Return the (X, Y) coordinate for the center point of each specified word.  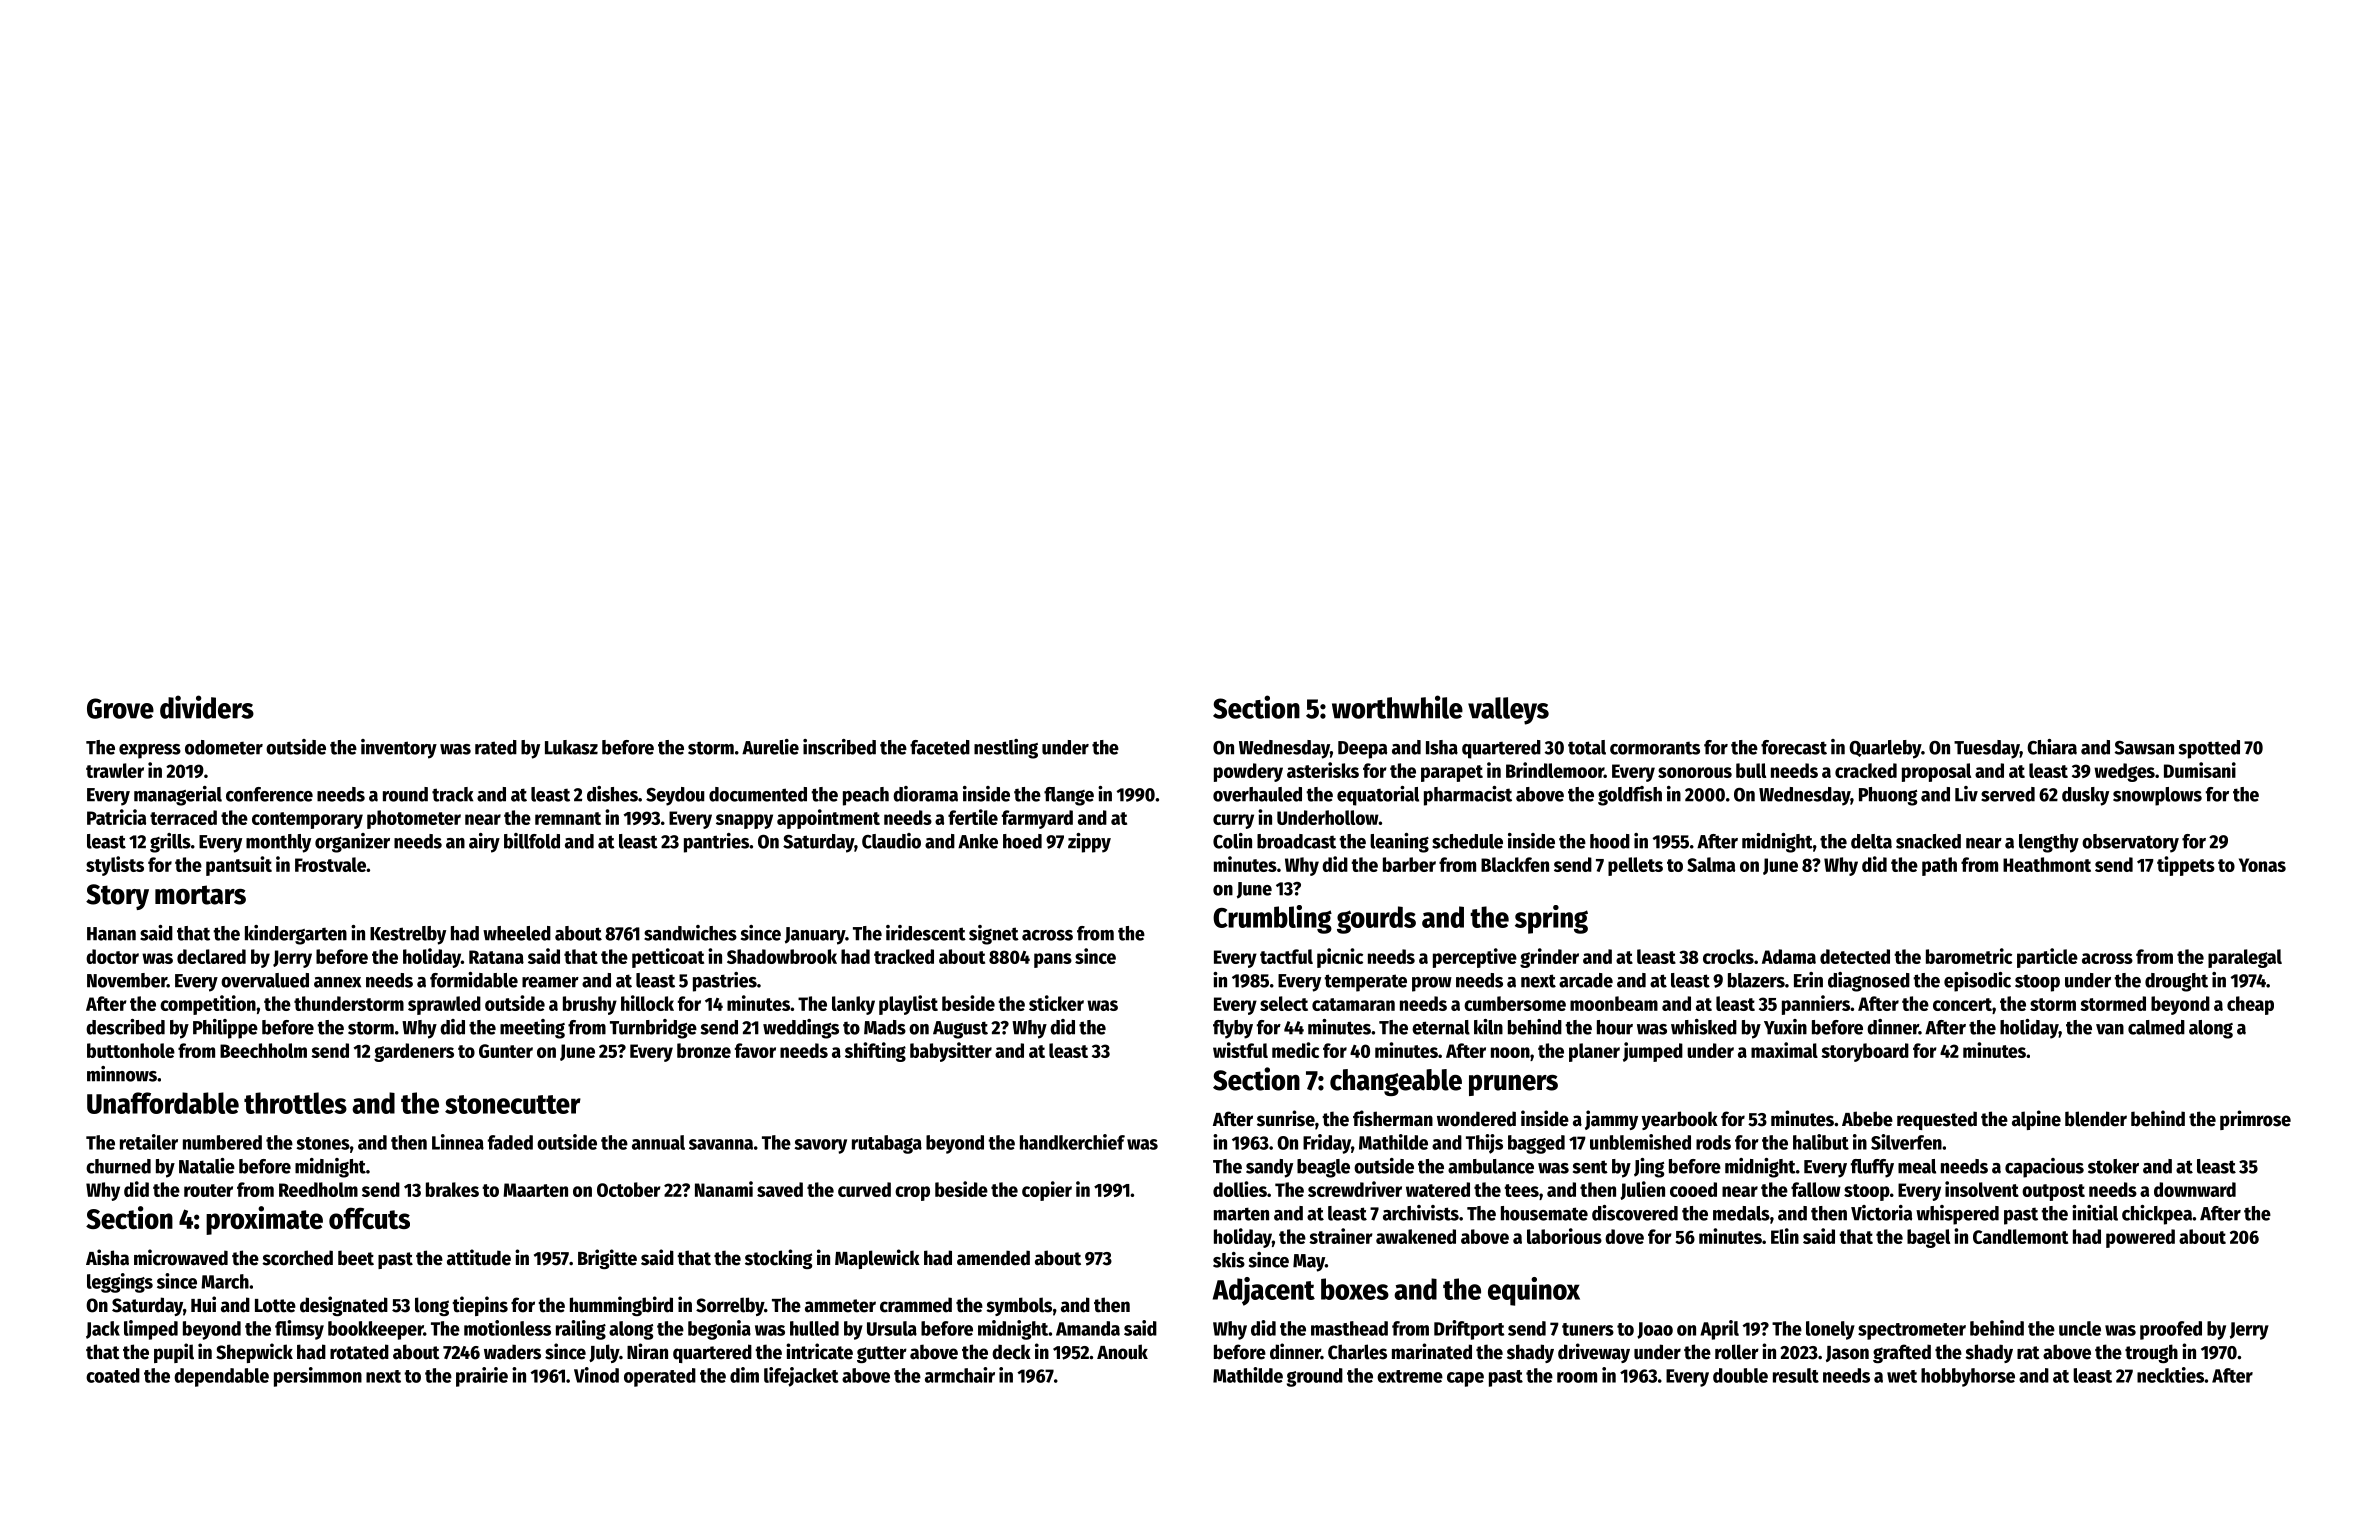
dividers (207, 707)
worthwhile (1397, 707)
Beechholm (263, 1050)
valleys (1508, 711)
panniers (1816, 1005)
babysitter (951, 1052)
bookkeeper (376, 1330)
